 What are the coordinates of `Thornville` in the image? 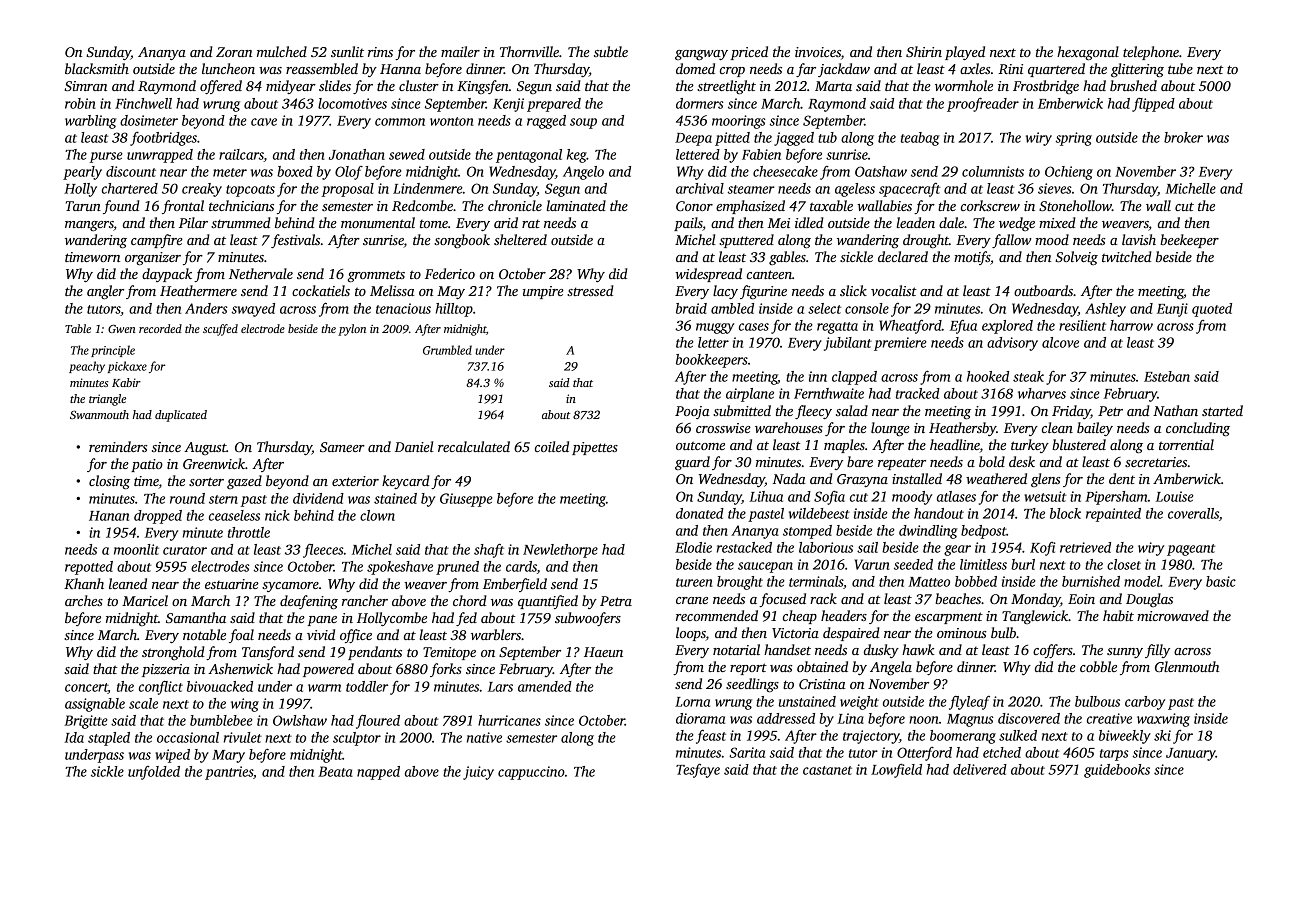 It's located at (529, 51).
